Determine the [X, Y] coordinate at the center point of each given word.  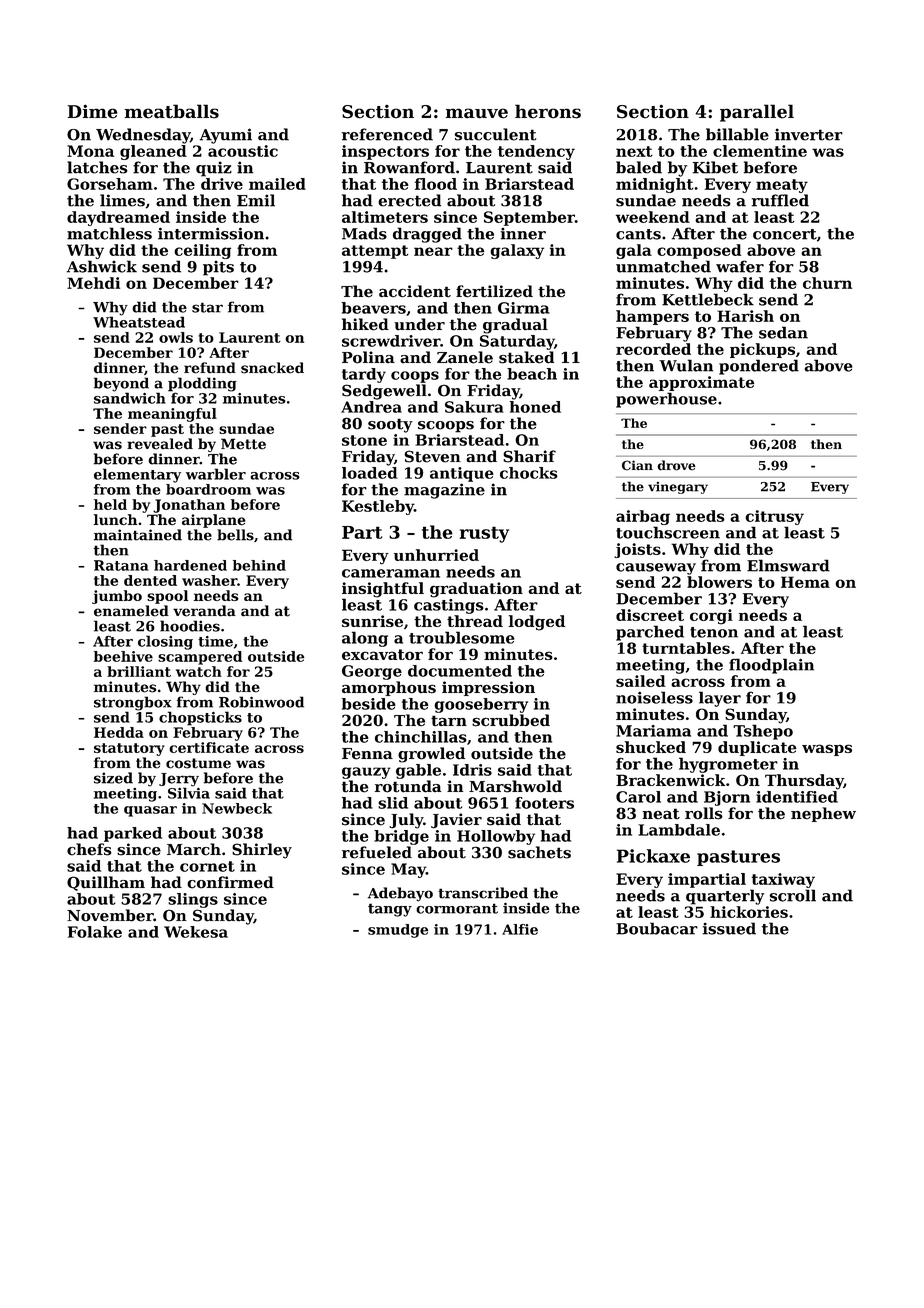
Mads [364, 233]
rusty [484, 534]
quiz [214, 169]
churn [827, 283]
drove [676, 465]
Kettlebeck [708, 299]
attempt [375, 252]
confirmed [230, 882]
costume [198, 763]
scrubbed [511, 720]
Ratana [121, 565]
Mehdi [93, 283]
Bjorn [727, 798]
